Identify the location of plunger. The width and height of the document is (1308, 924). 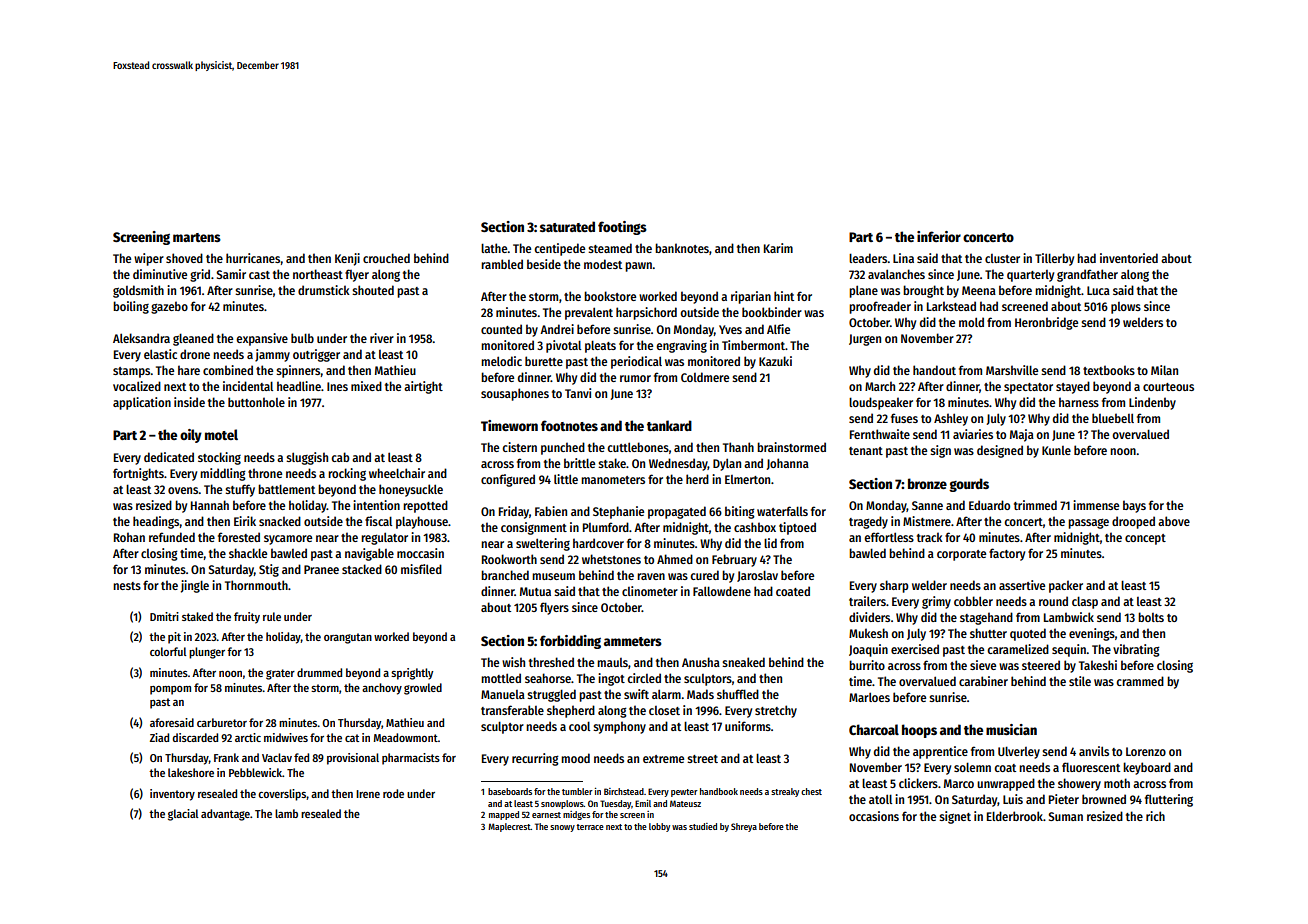
(207, 653).
